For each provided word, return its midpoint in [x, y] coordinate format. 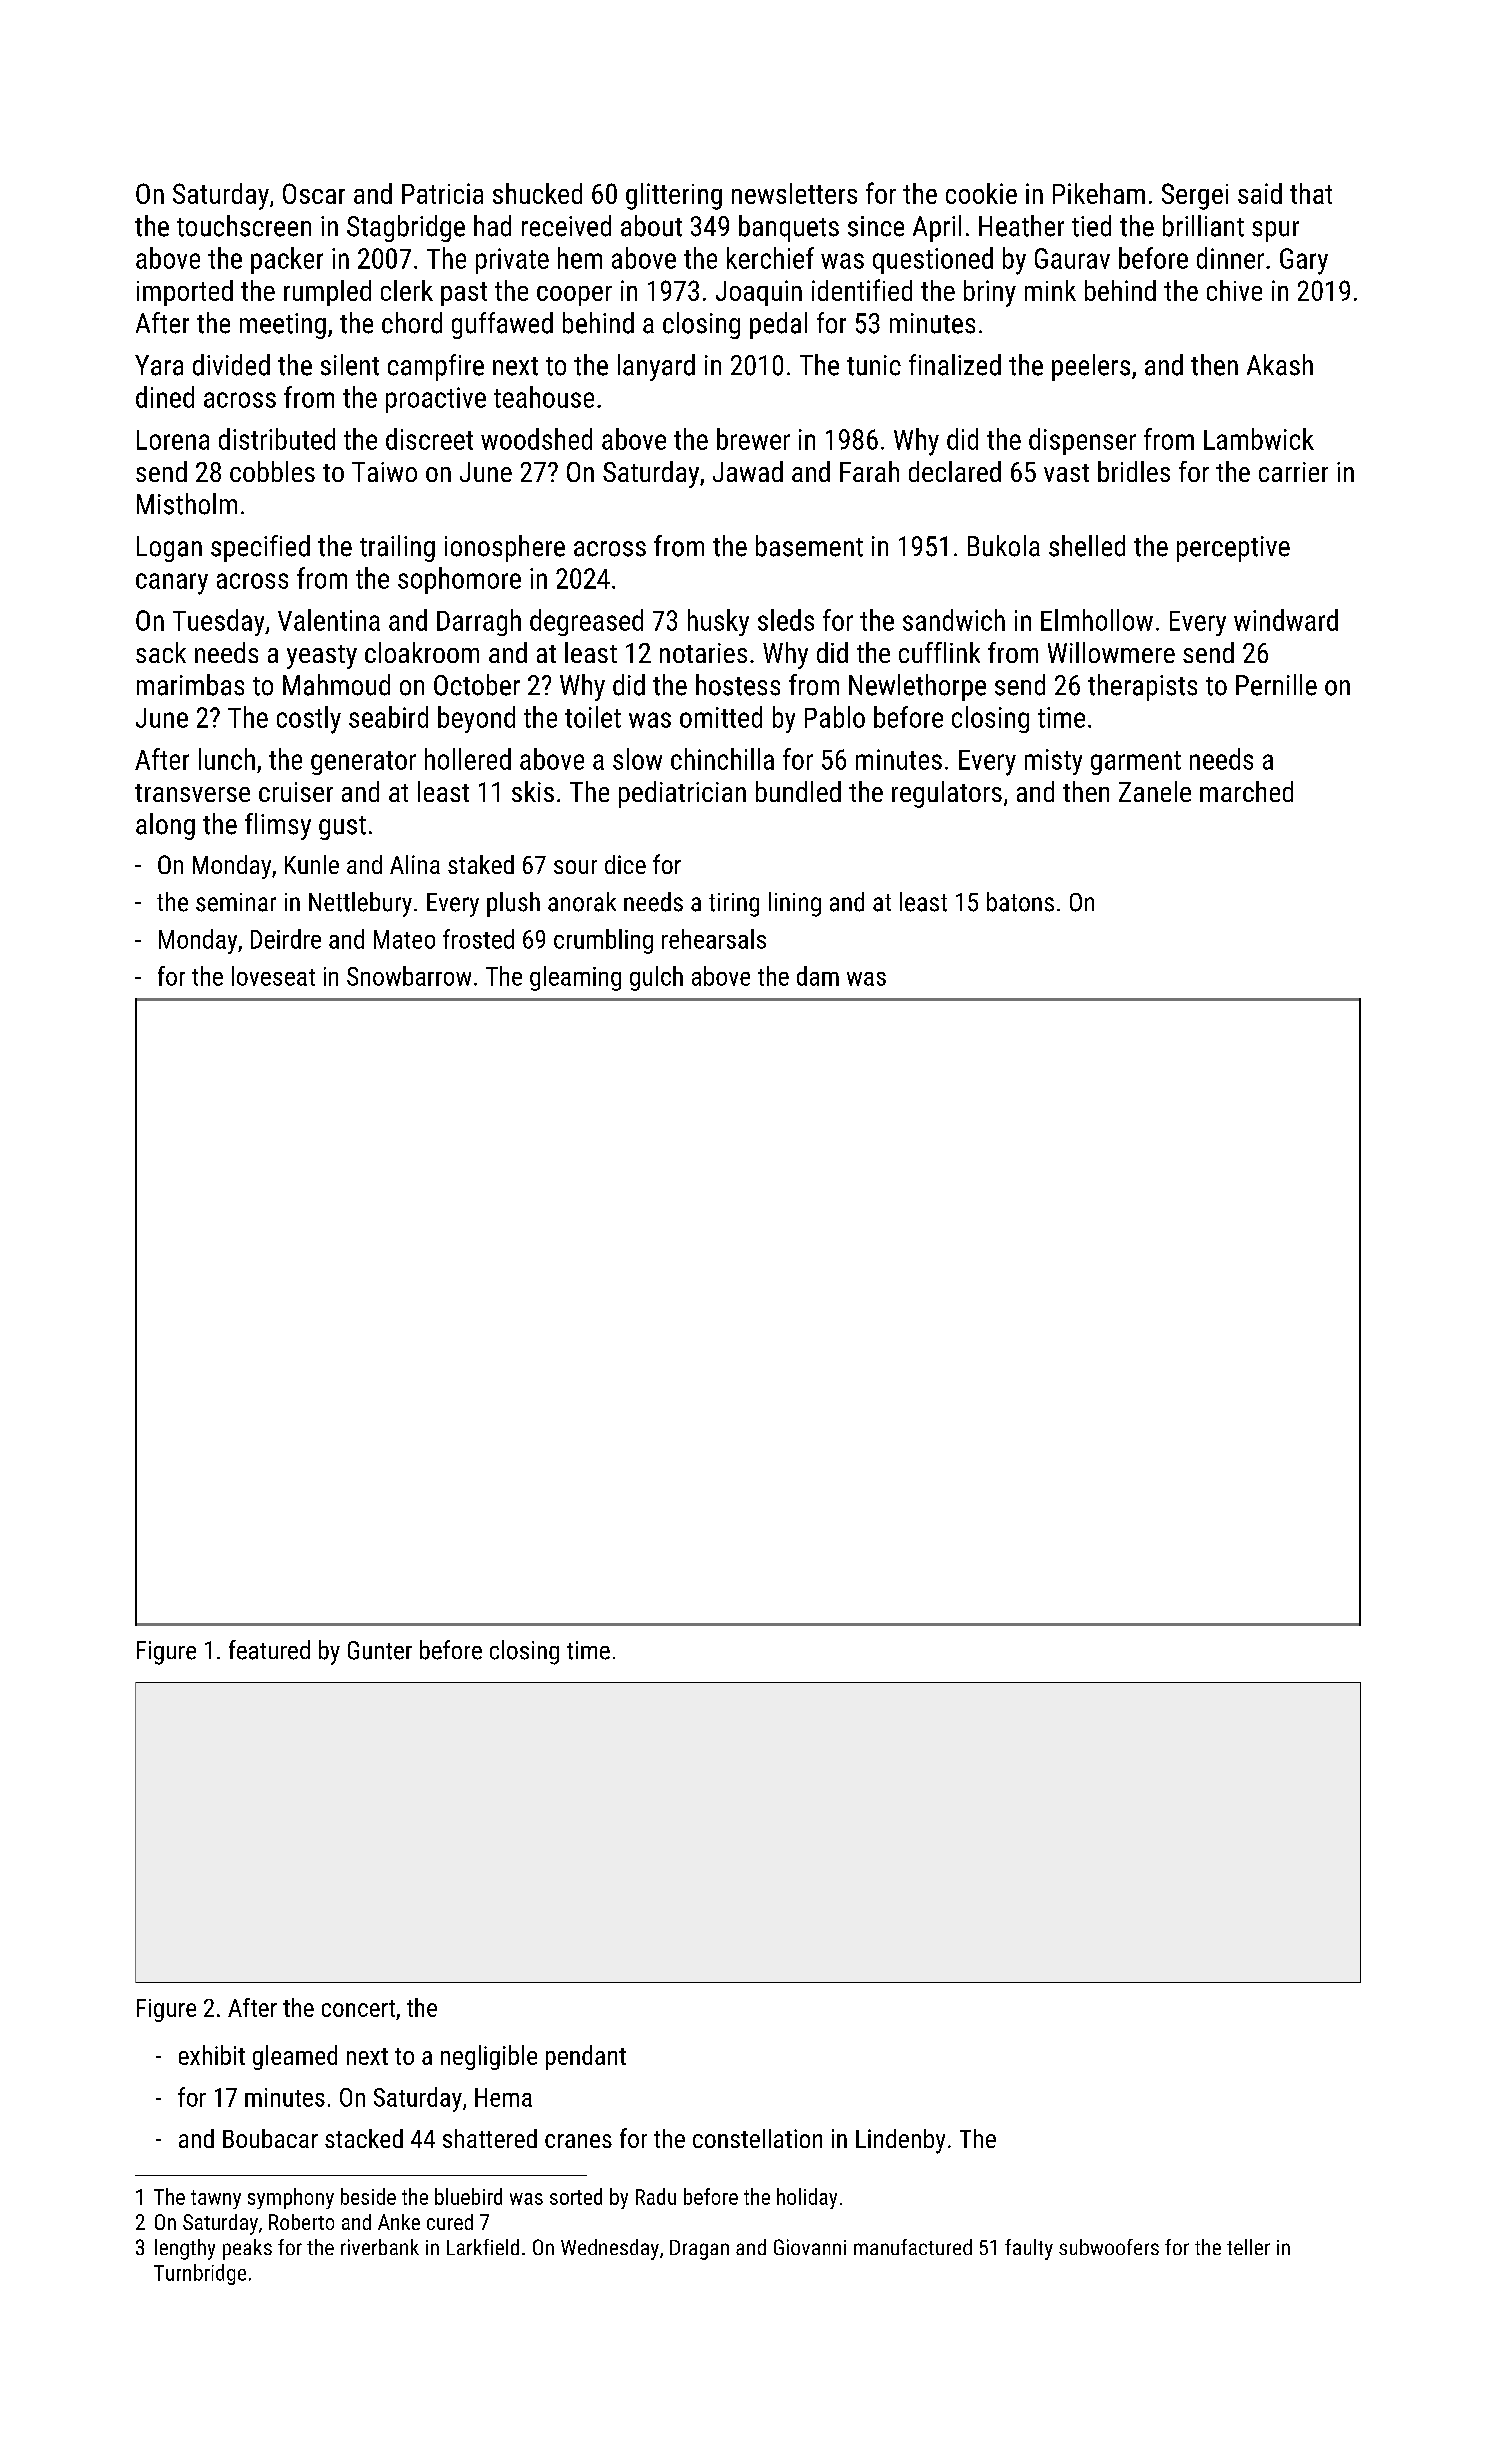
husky [718, 622]
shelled [1087, 546]
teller [1248, 2247]
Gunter [380, 1650]
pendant [586, 2057]
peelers [1091, 367]
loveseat [273, 976]
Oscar [314, 193]
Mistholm [187, 504]
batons [1020, 902]
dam [818, 976]
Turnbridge [200, 2274]
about [651, 226]
